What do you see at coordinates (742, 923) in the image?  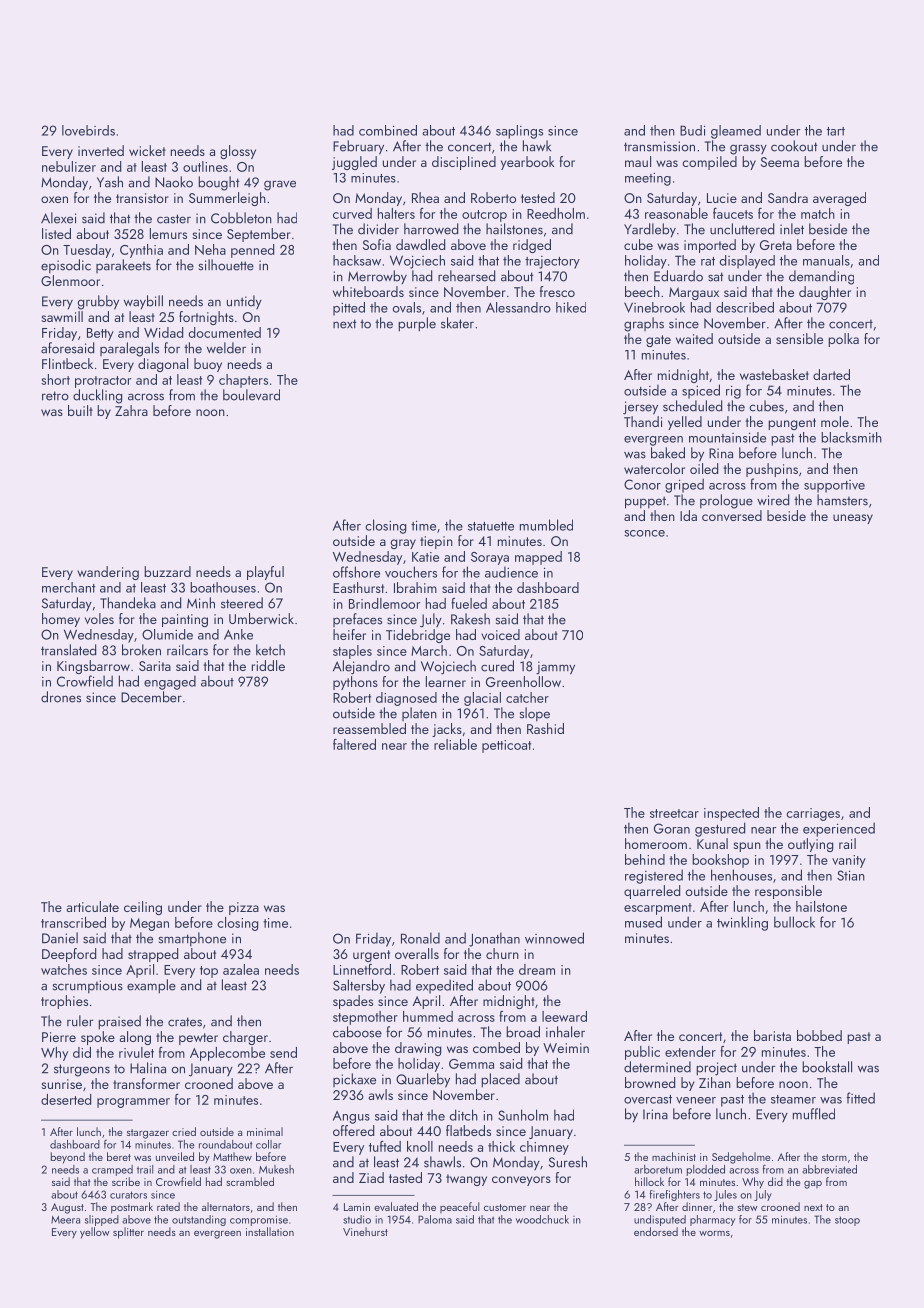 I see `twinkling` at bounding box center [742, 923].
